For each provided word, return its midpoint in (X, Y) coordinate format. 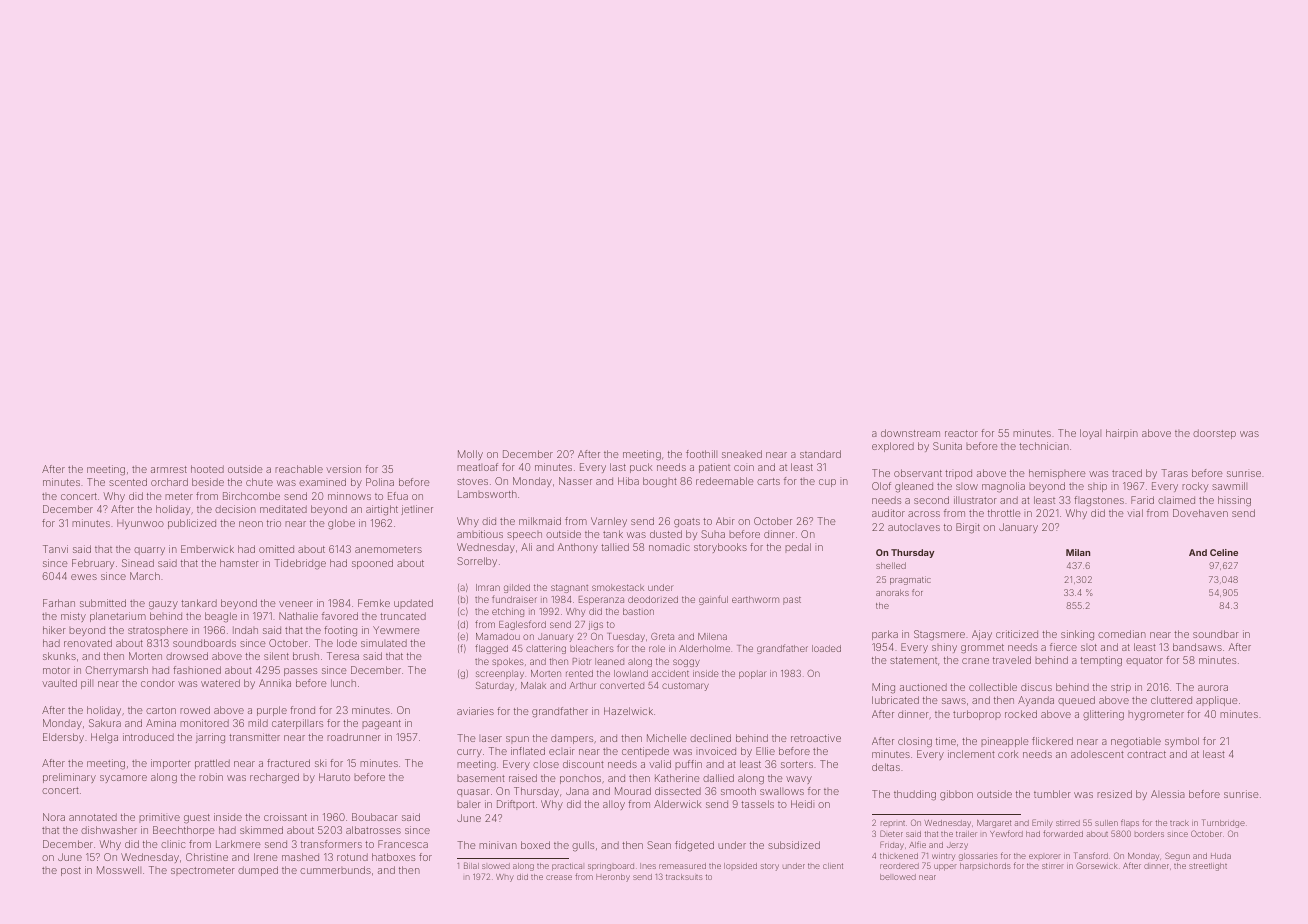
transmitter (254, 737)
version (343, 469)
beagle (221, 617)
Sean (659, 845)
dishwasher (109, 830)
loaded (826, 648)
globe (341, 524)
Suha (713, 534)
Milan (1078, 552)
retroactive (816, 738)
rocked (1021, 714)
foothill (701, 454)
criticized (1017, 634)
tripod (958, 474)
